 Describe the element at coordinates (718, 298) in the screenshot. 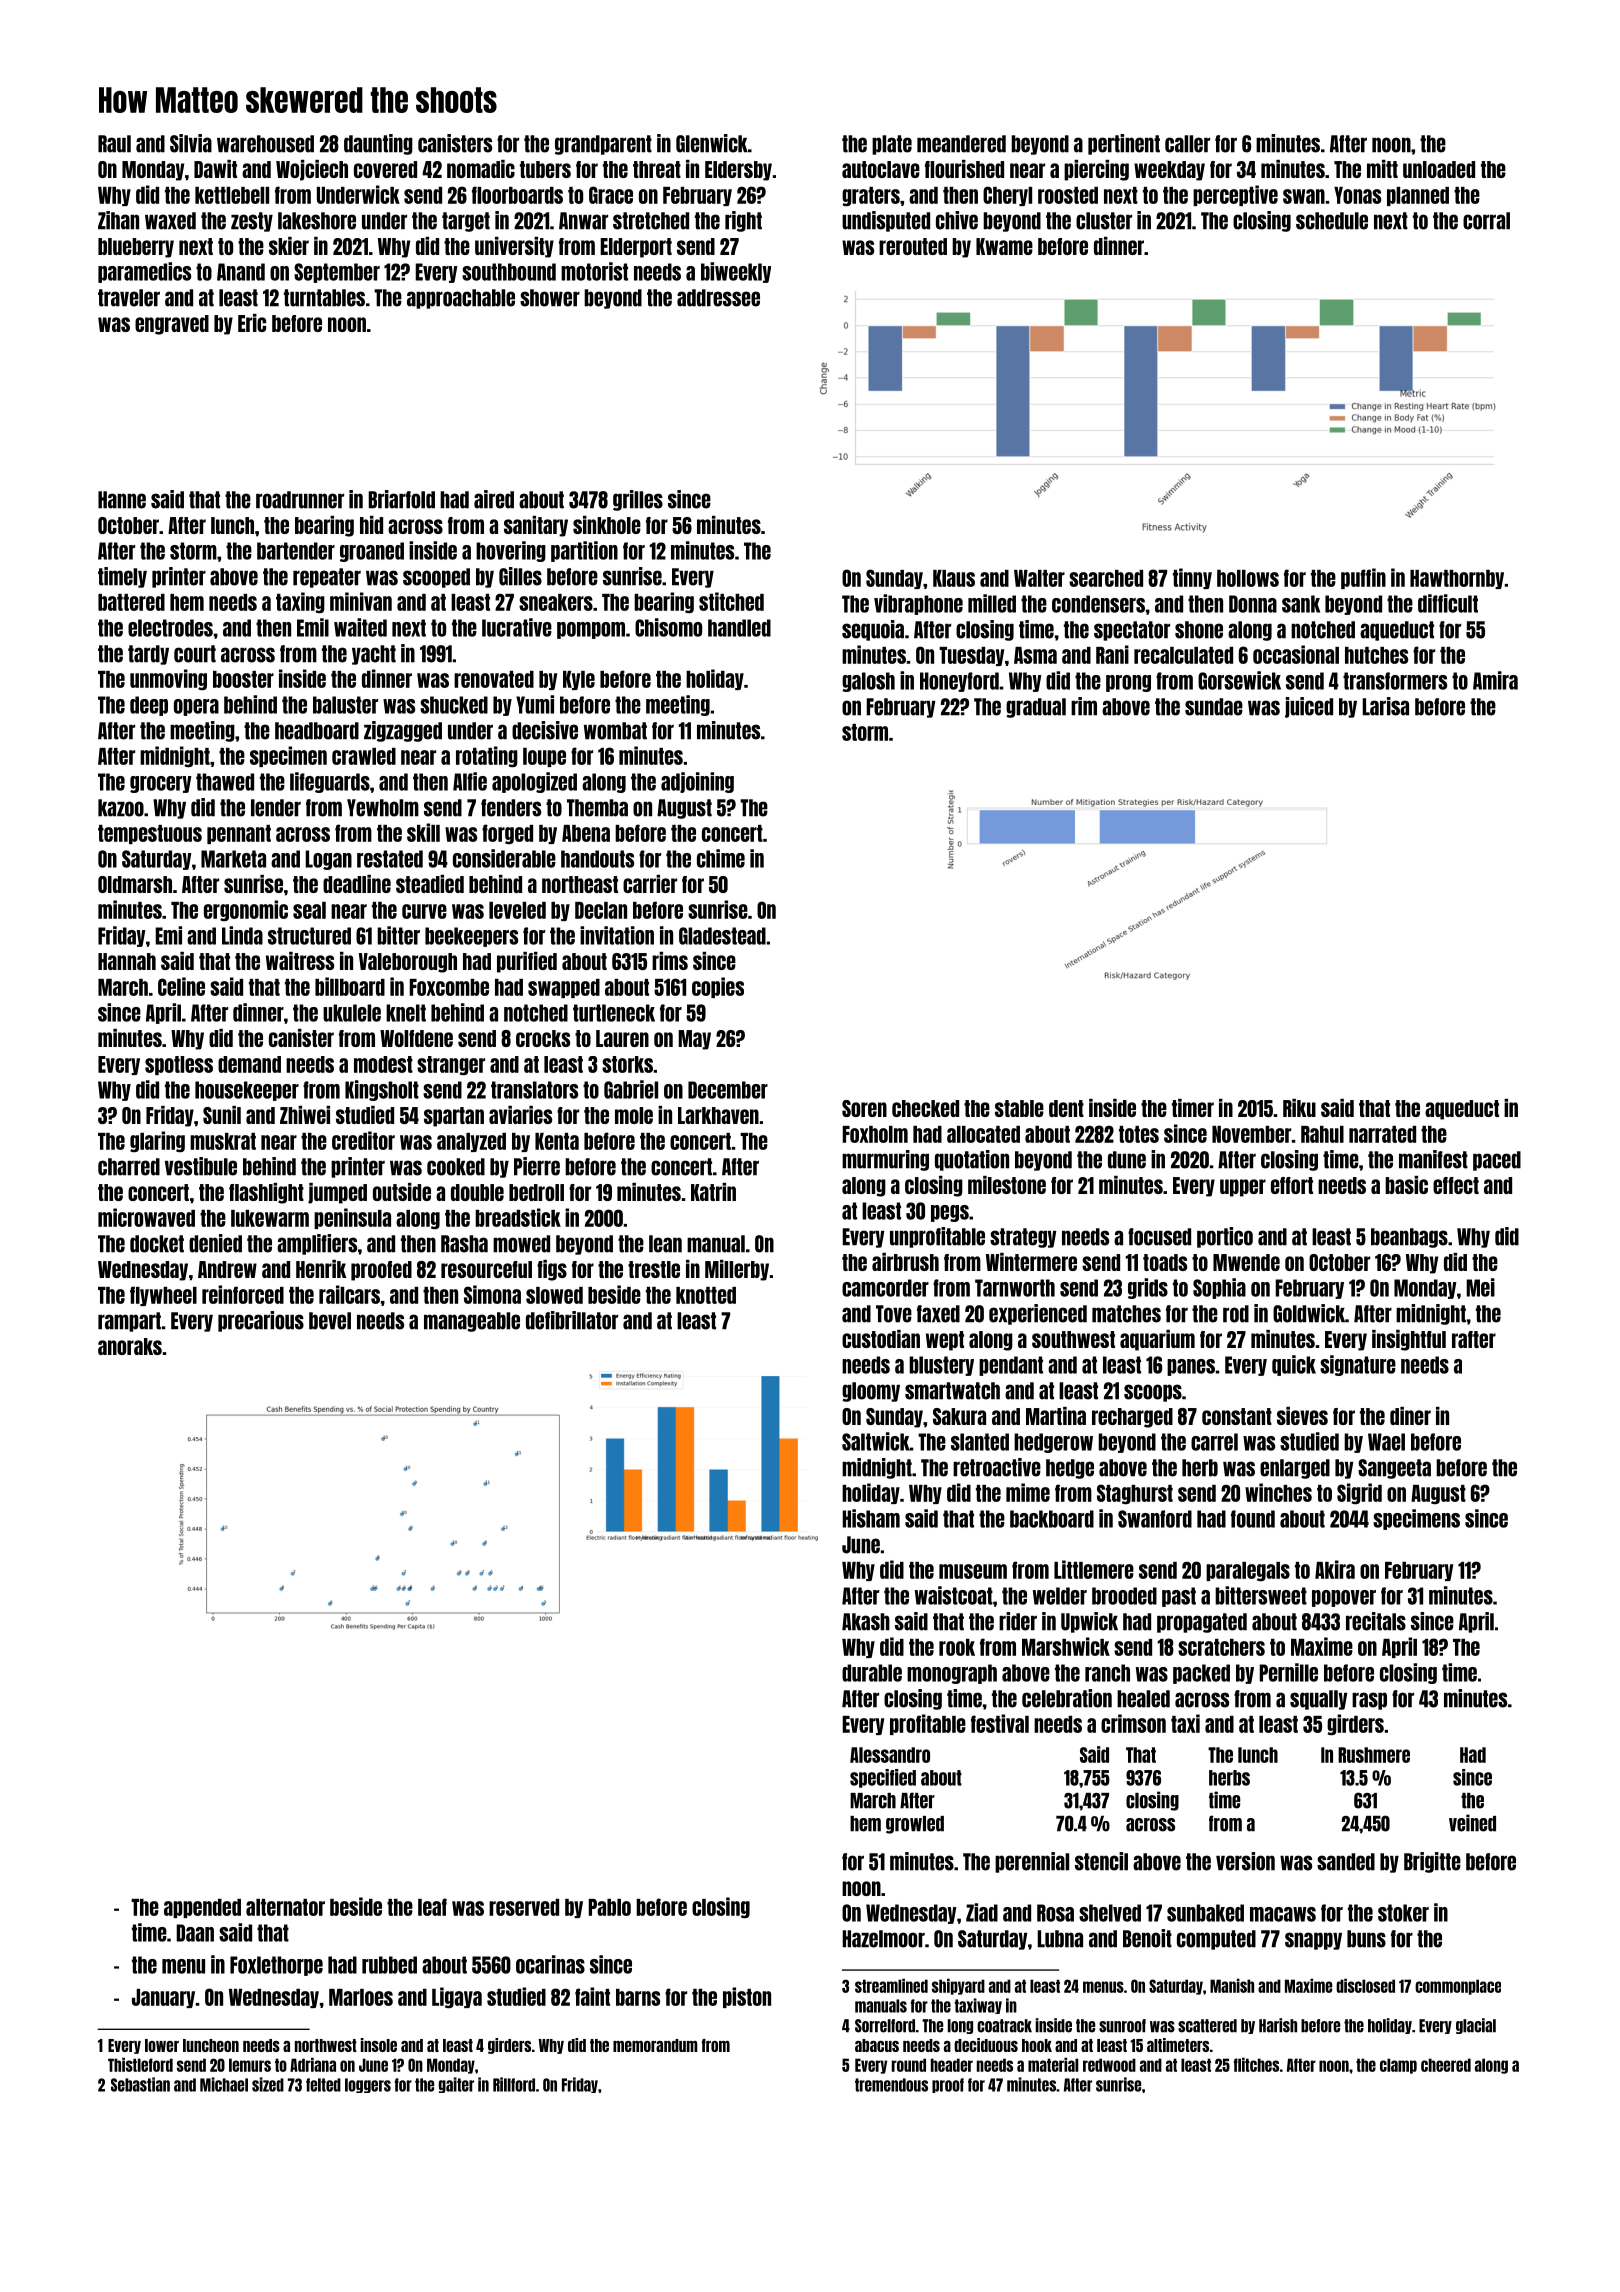

I see `addressee` at that location.
